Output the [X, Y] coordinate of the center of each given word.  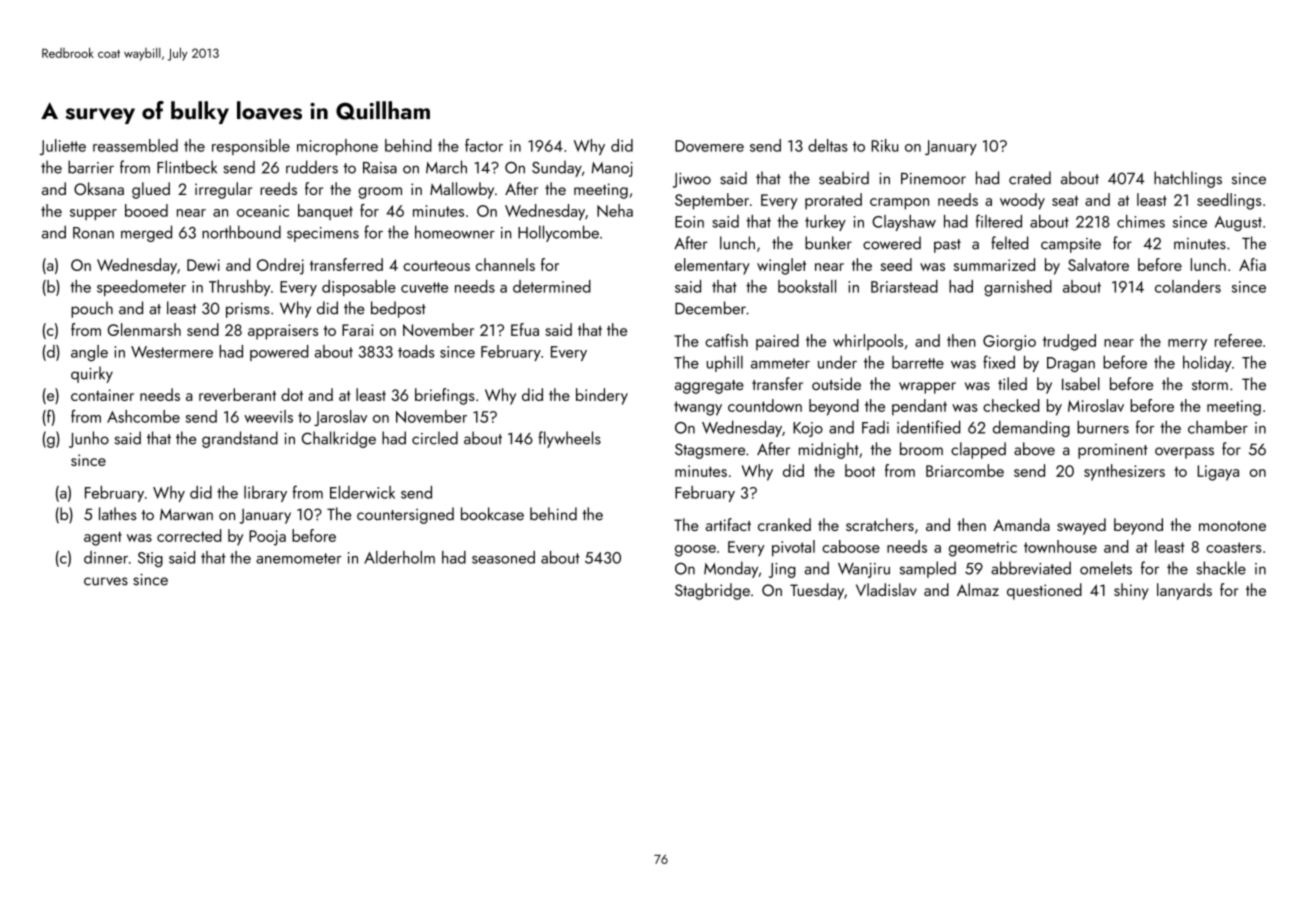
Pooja [267, 538]
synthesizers [1124, 472]
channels [505, 264]
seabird [844, 178]
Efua [525, 329]
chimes [1141, 221]
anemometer [299, 558]
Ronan [93, 233]
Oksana [99, 188]
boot [860, 470]
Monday [731, 569]
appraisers [283, 332]
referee [1238, 340]
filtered [999, 221]
